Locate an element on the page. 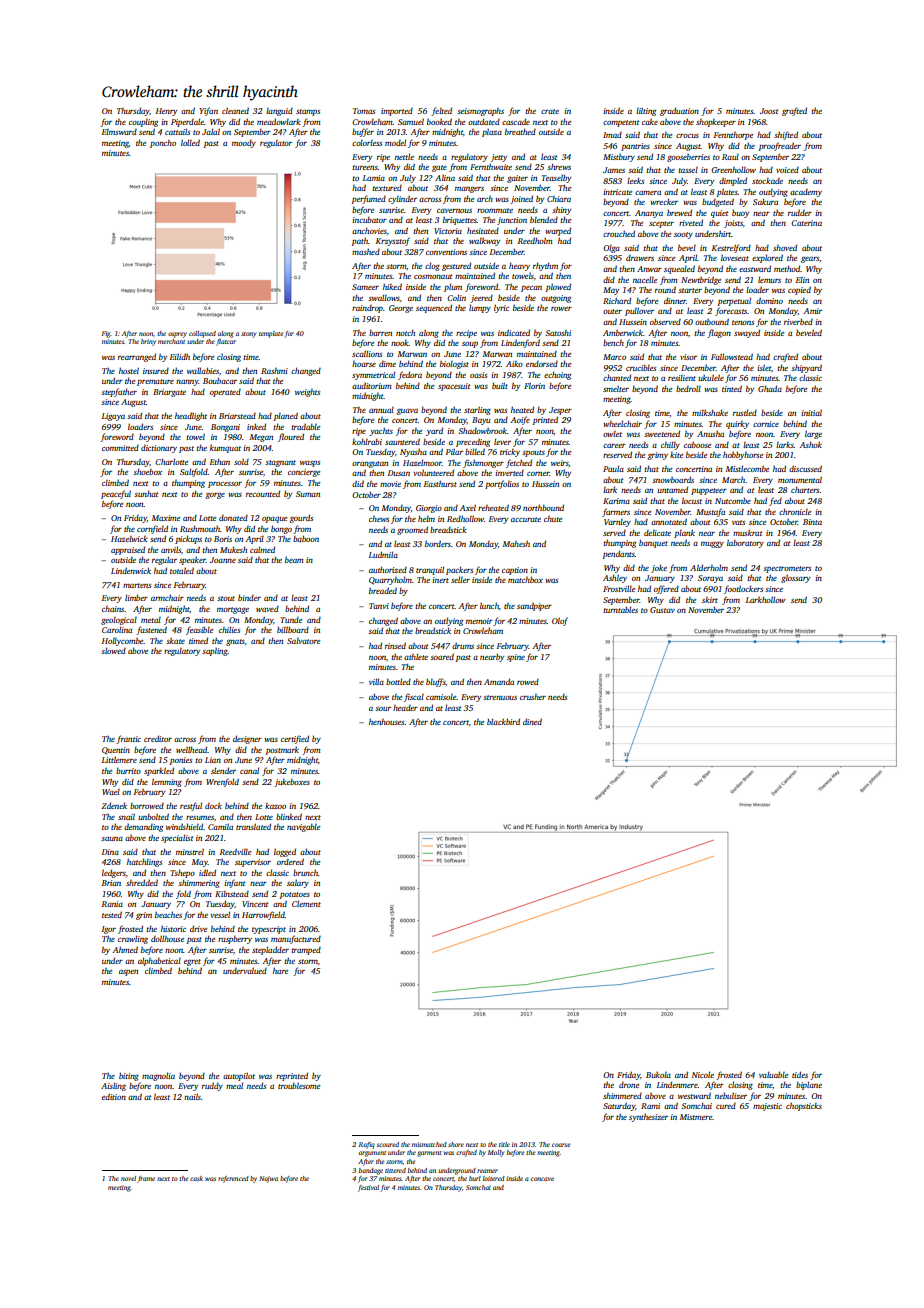 The width and height of the document is (924, 1308). dined is located at coordinates (532, 721).
